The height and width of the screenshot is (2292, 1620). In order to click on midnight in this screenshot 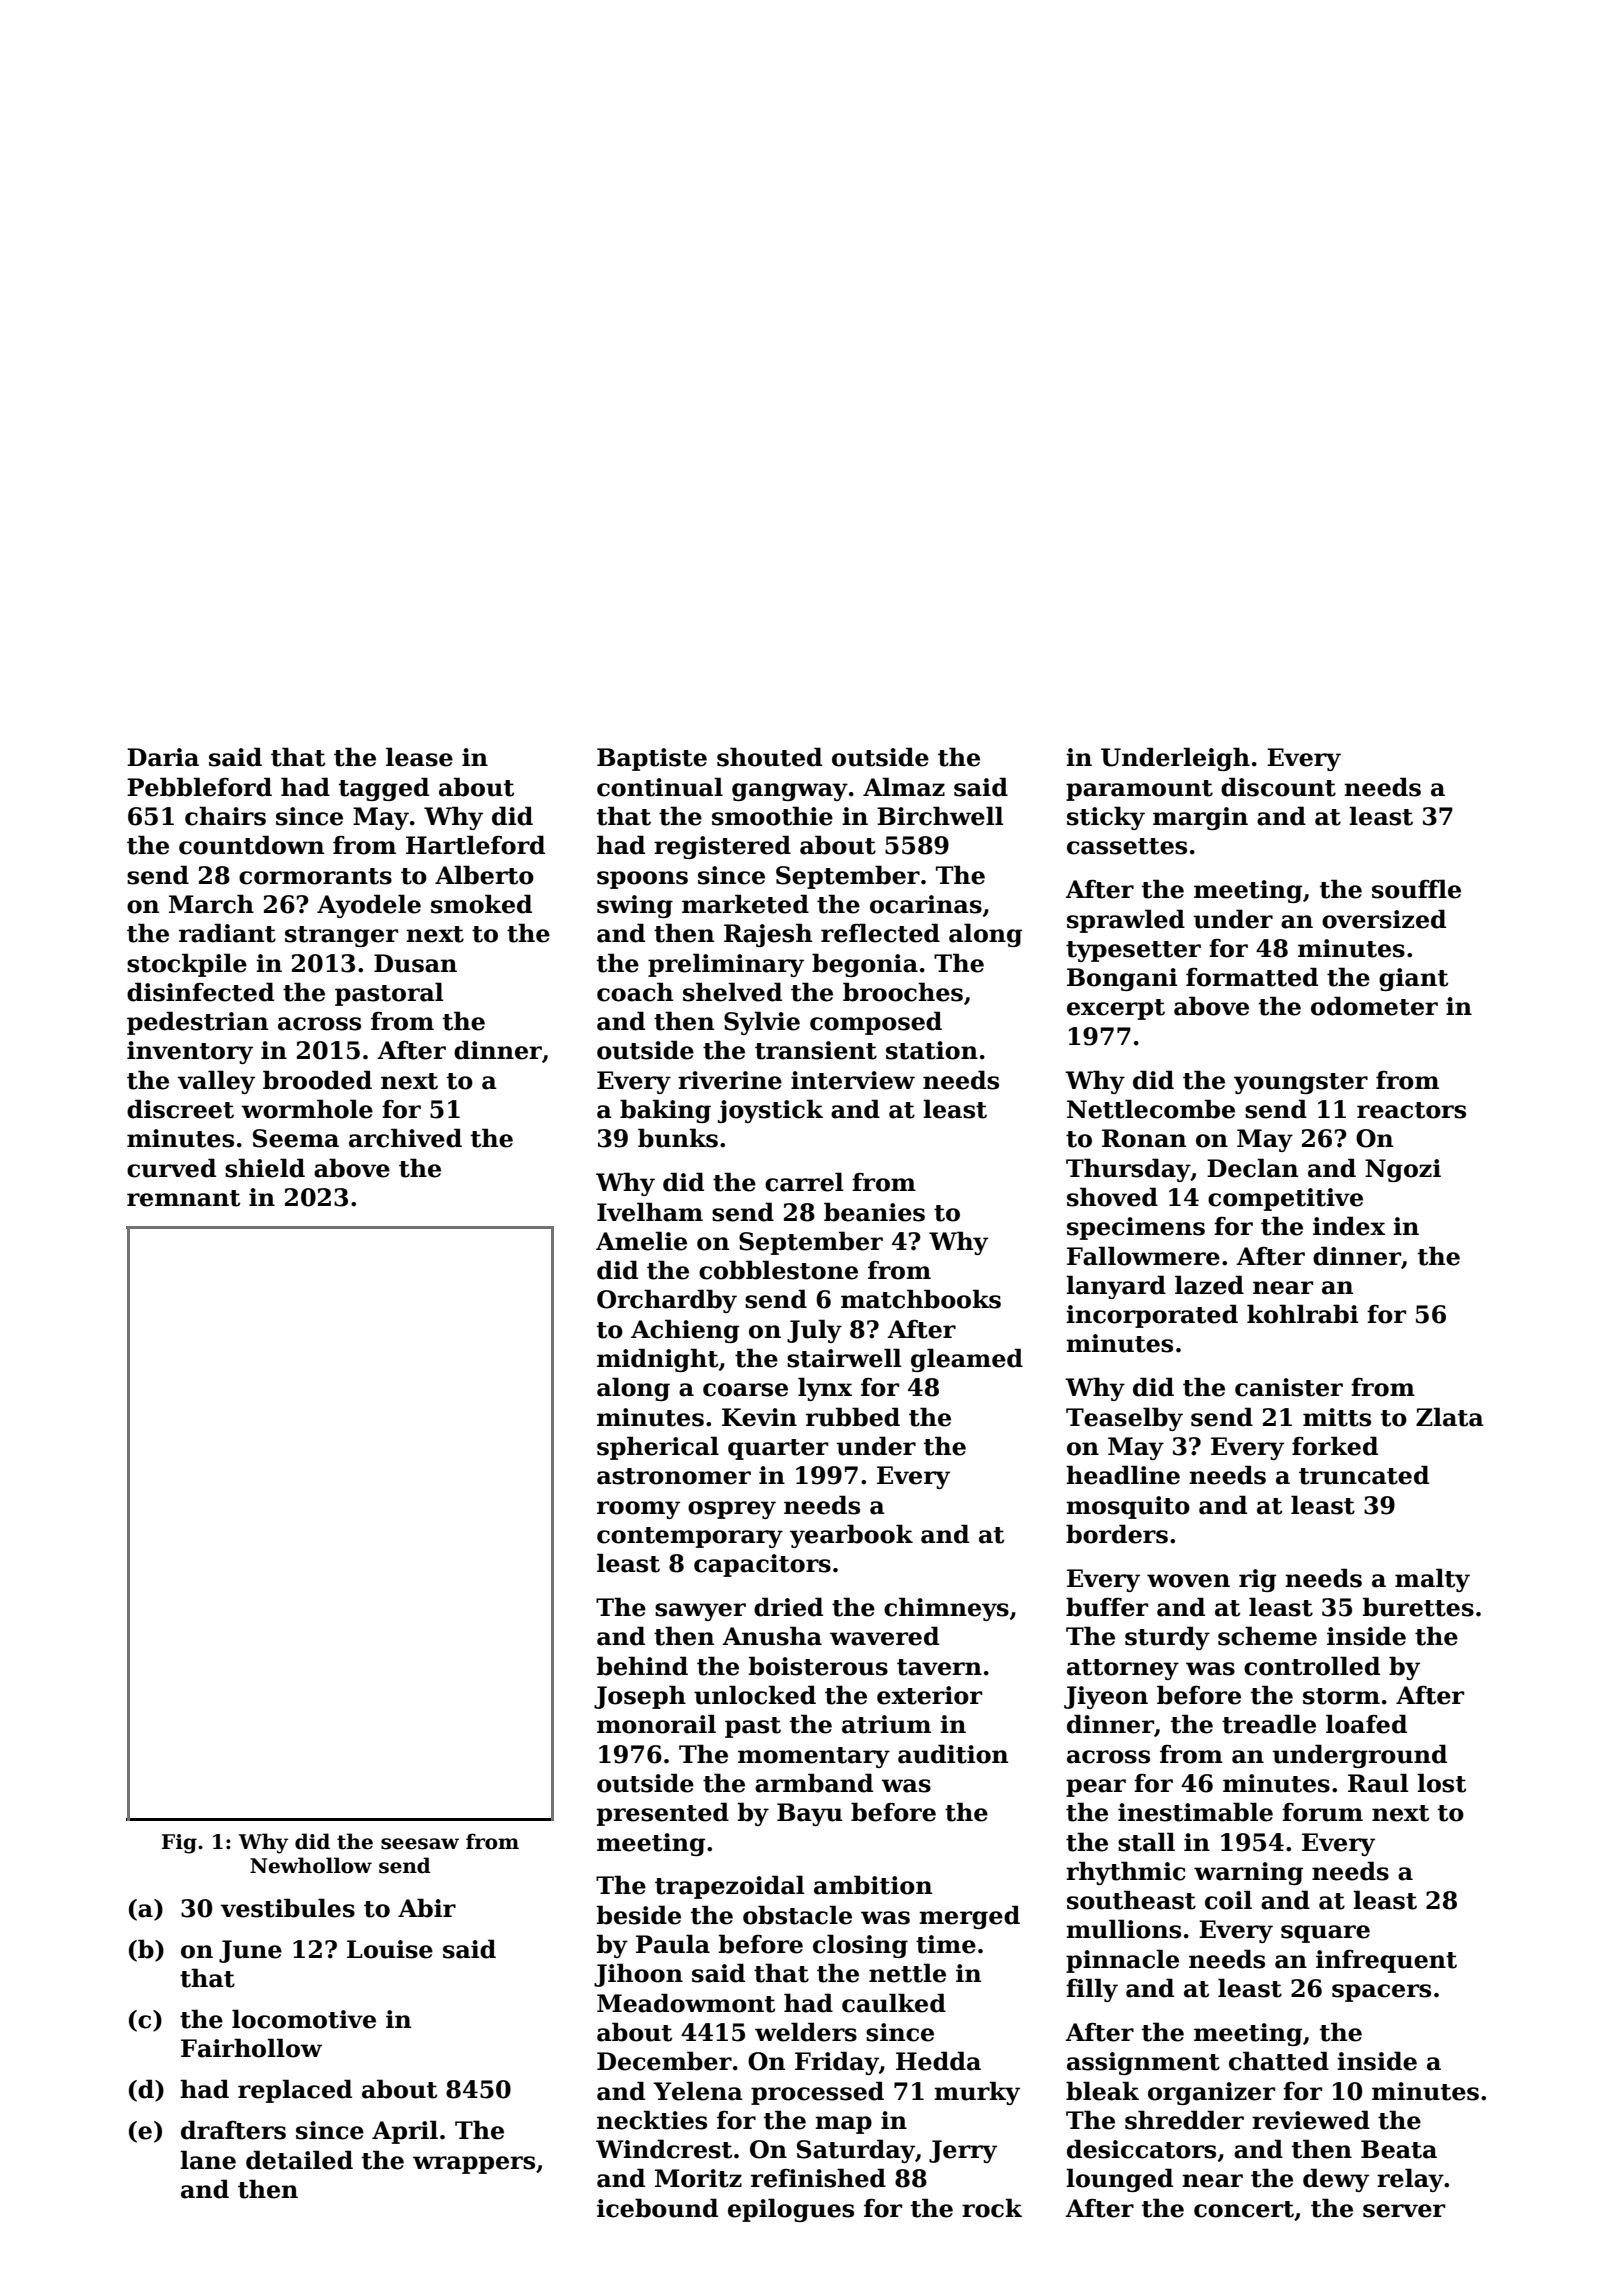, I will do `click(657, 1360)`.
